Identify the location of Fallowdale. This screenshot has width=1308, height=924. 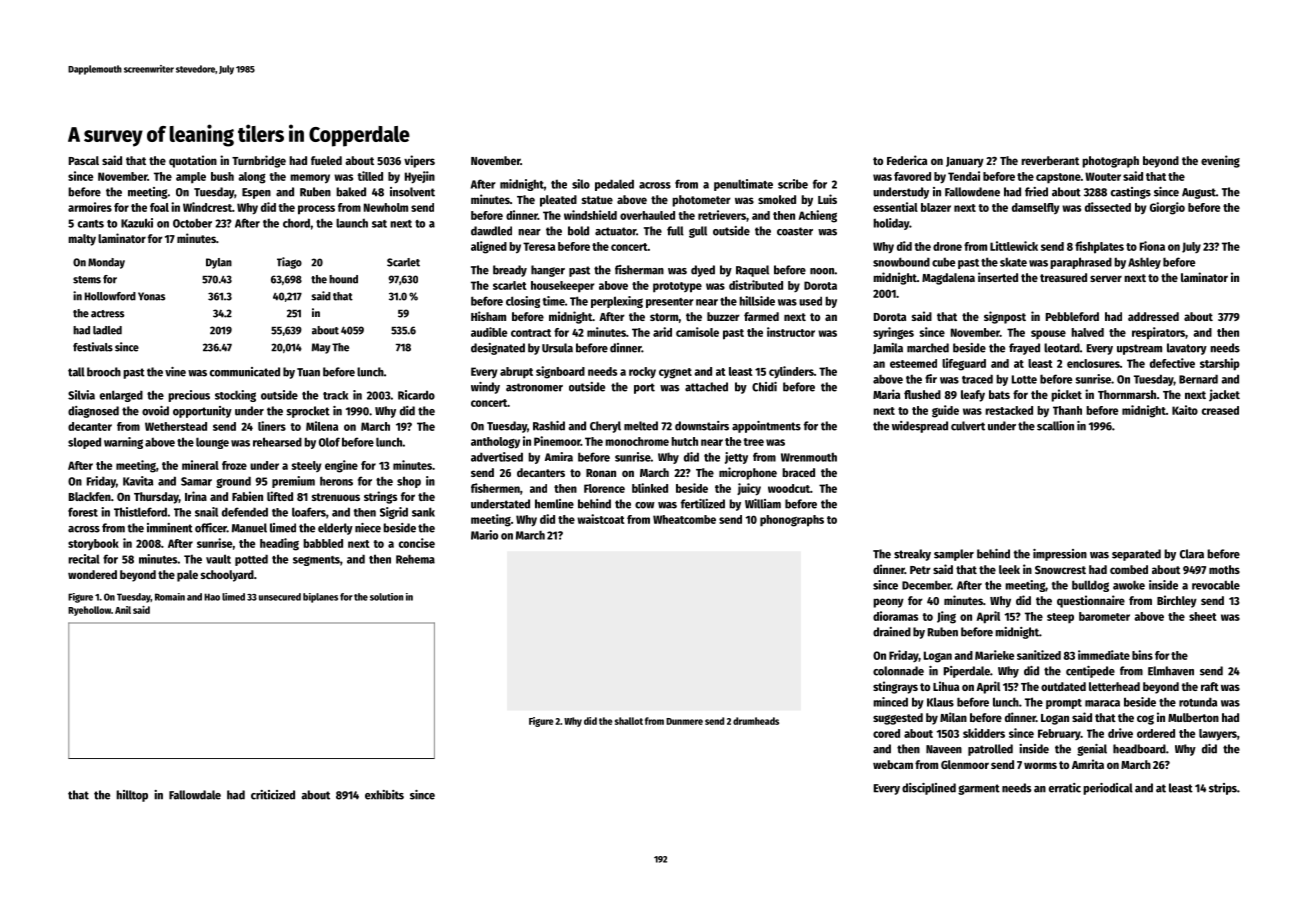
(195, 795).
